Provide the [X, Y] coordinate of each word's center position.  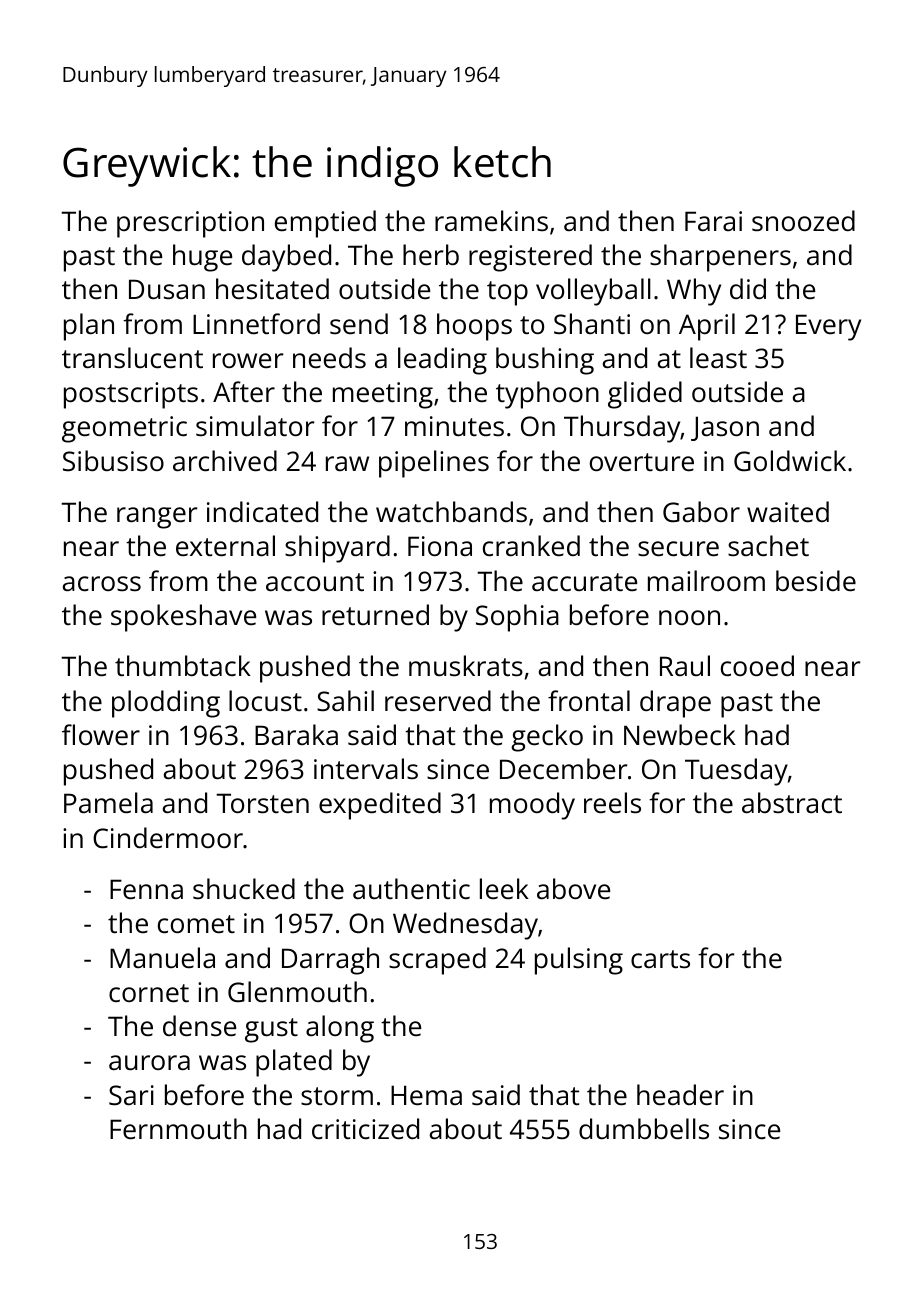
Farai [713, 221]
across [102, 583]
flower [101, 735]
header [680, 1094]
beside [816, 581]
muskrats [466, 666]
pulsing [579, 961]
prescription [190, 224]
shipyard [337, 549]
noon [689, 617]
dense [199, 1026]
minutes [454, 426]
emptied [325, 224]
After [244, 392]
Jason [725, 428]
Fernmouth [178, 1129]
